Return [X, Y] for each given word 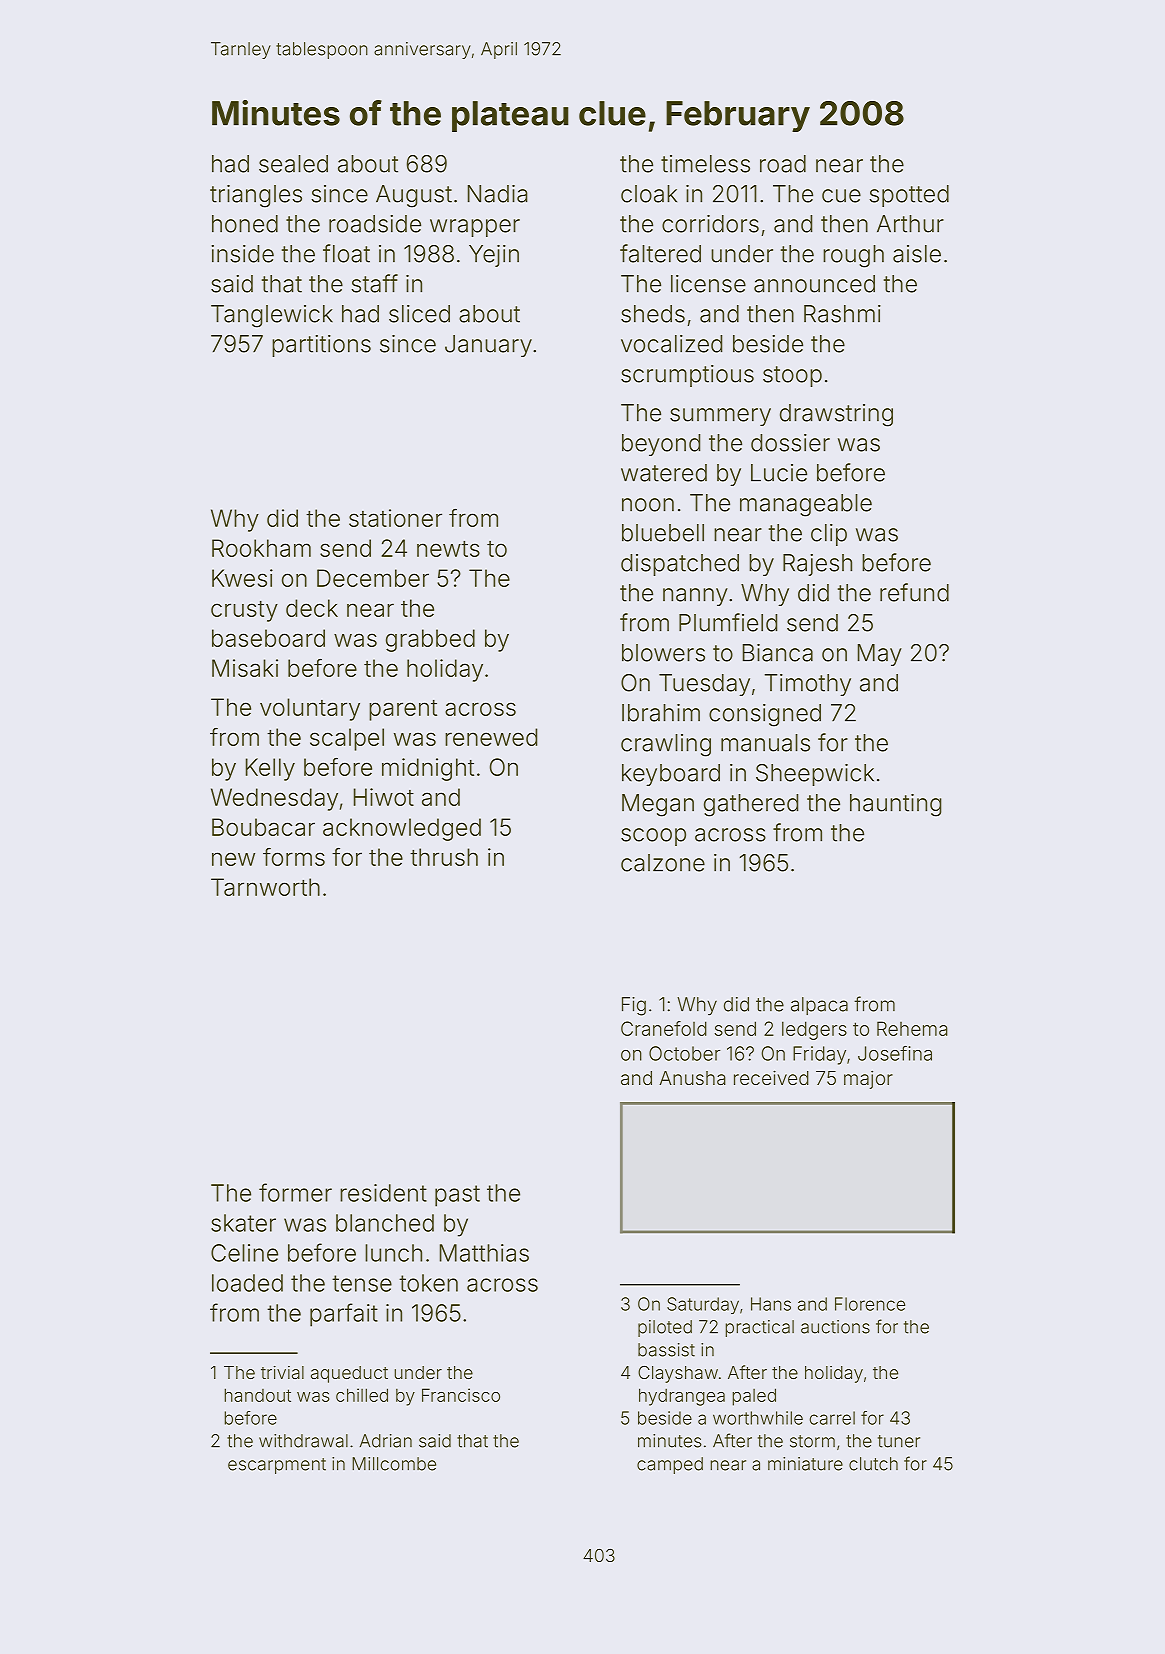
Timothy [808, 685]
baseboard [268, 638]
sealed [293, 164]
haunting [896, 805]
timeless [705, 164]
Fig [634, 1006]
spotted [909, 196]
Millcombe [394, 1464]
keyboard [671, 775]
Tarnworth [265, 887]
